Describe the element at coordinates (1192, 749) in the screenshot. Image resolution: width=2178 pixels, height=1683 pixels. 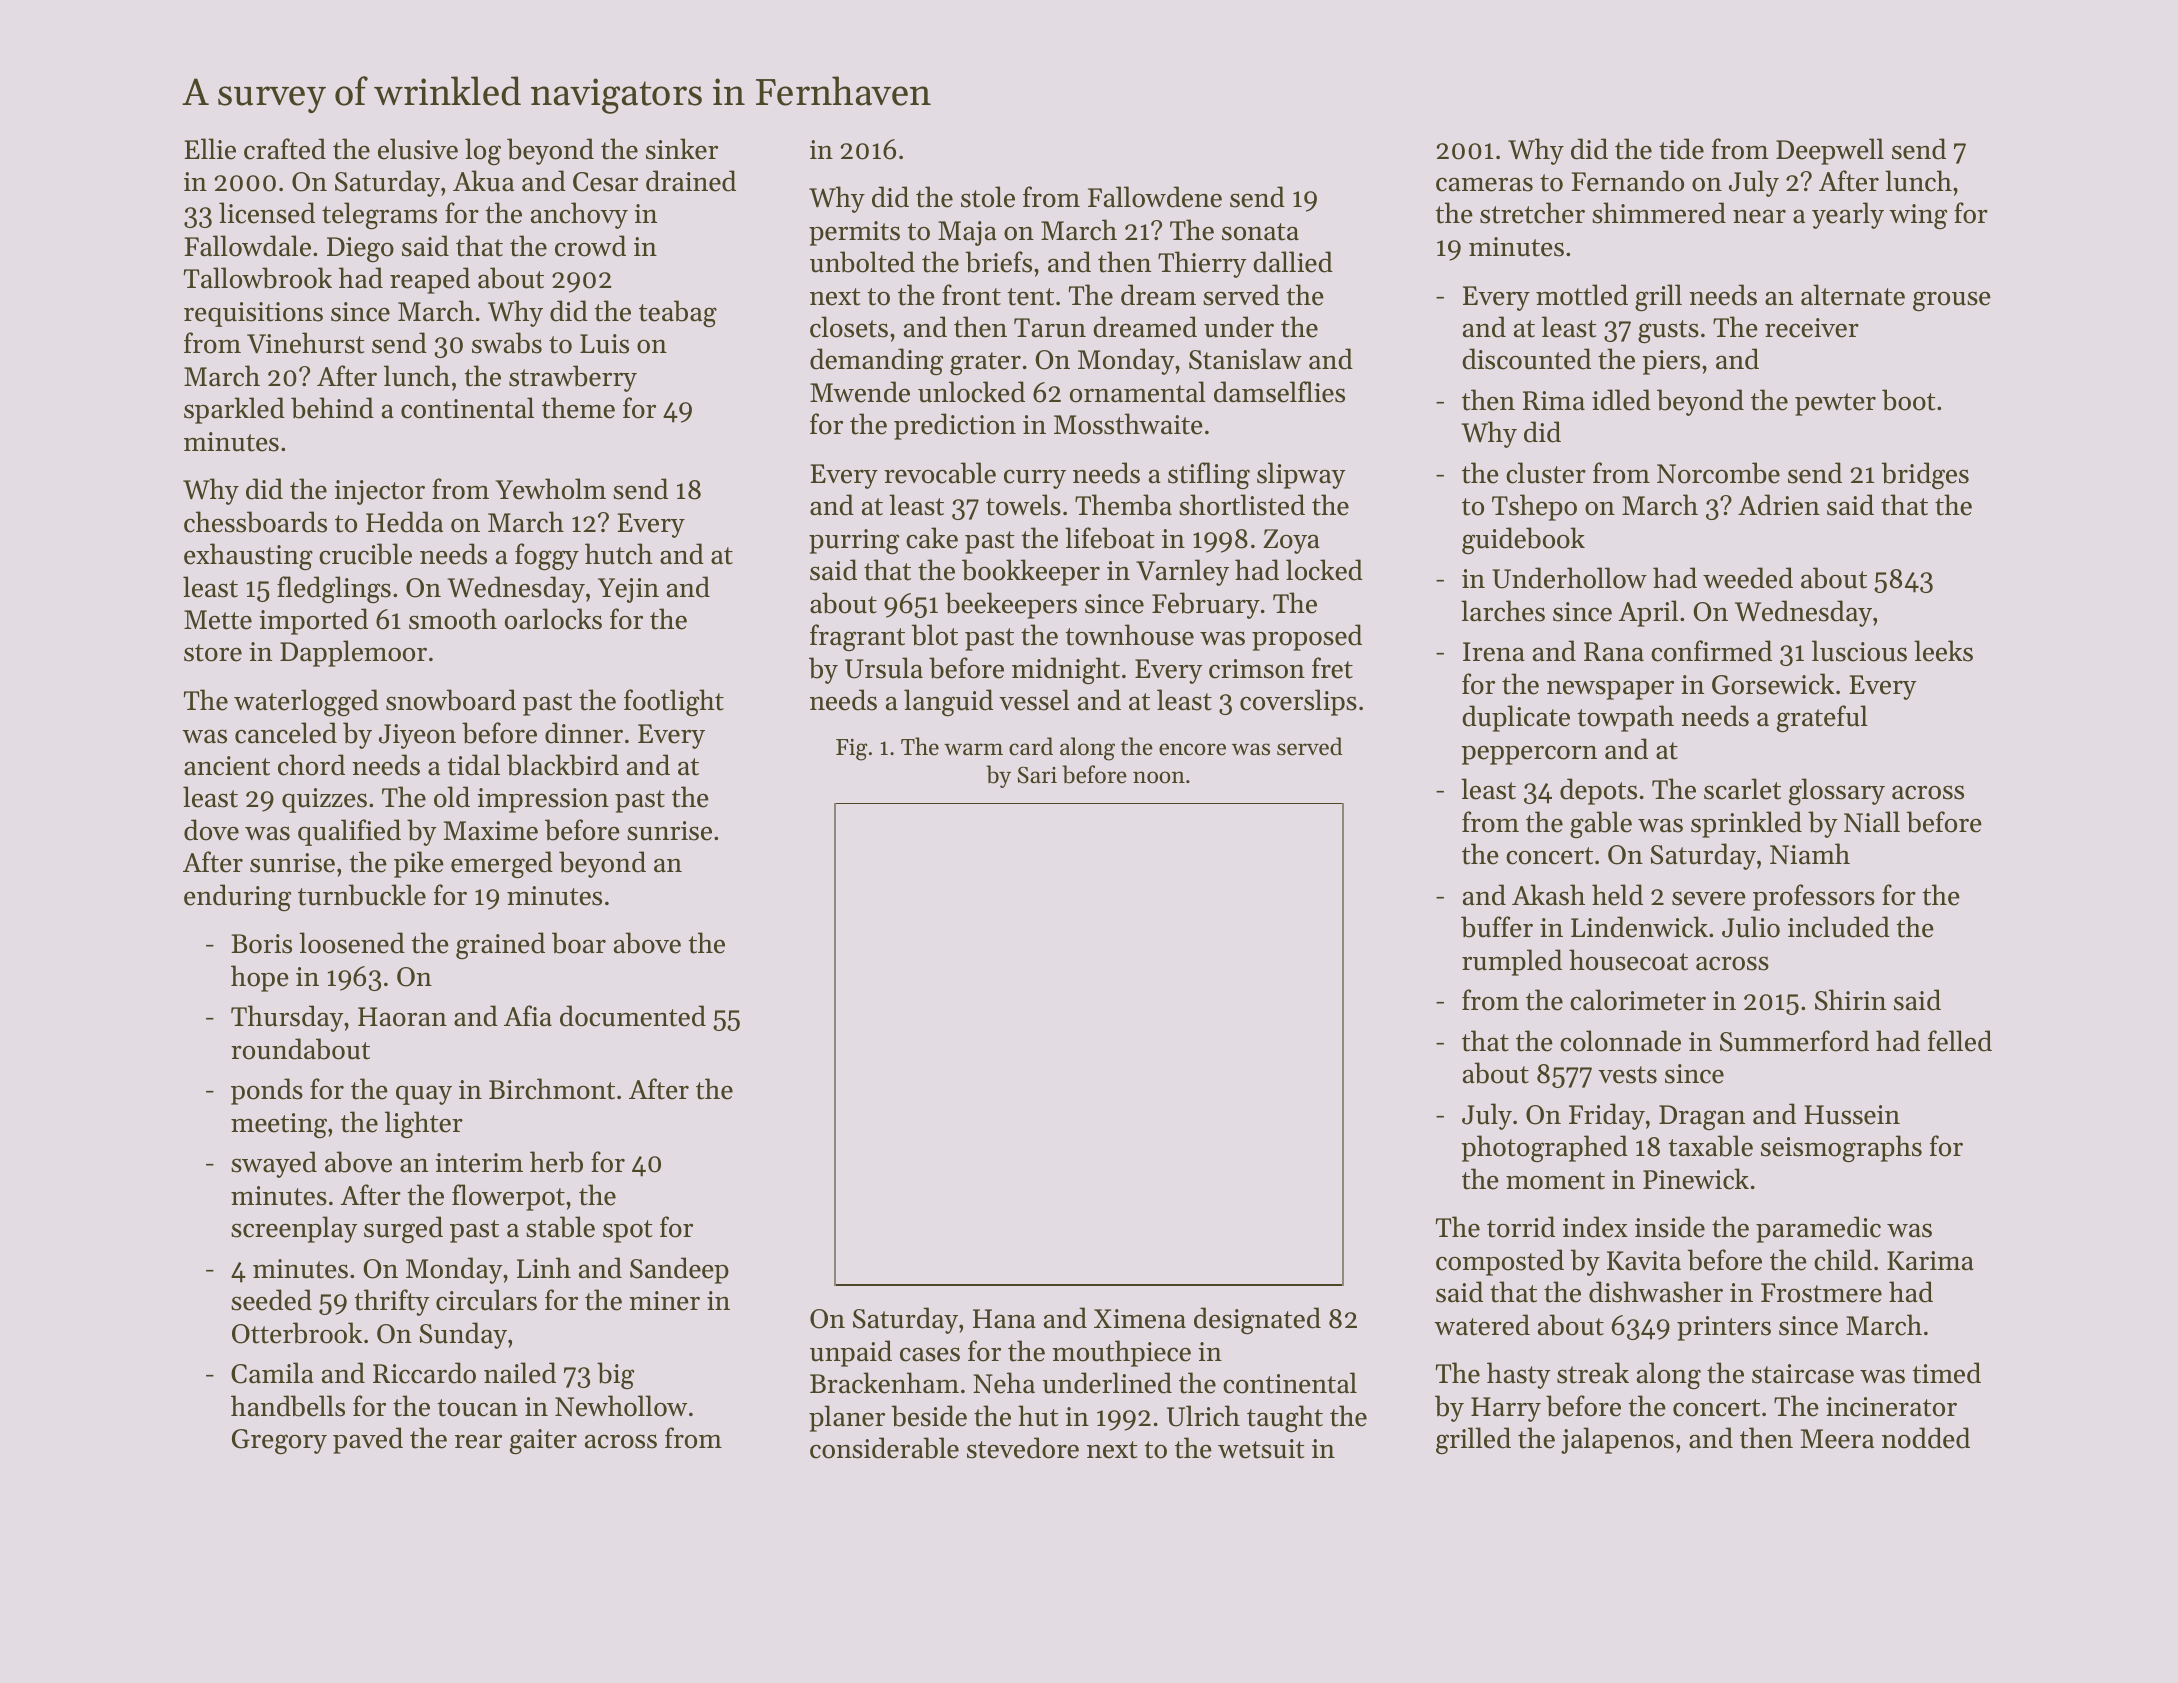
I see `encore` at that location.
